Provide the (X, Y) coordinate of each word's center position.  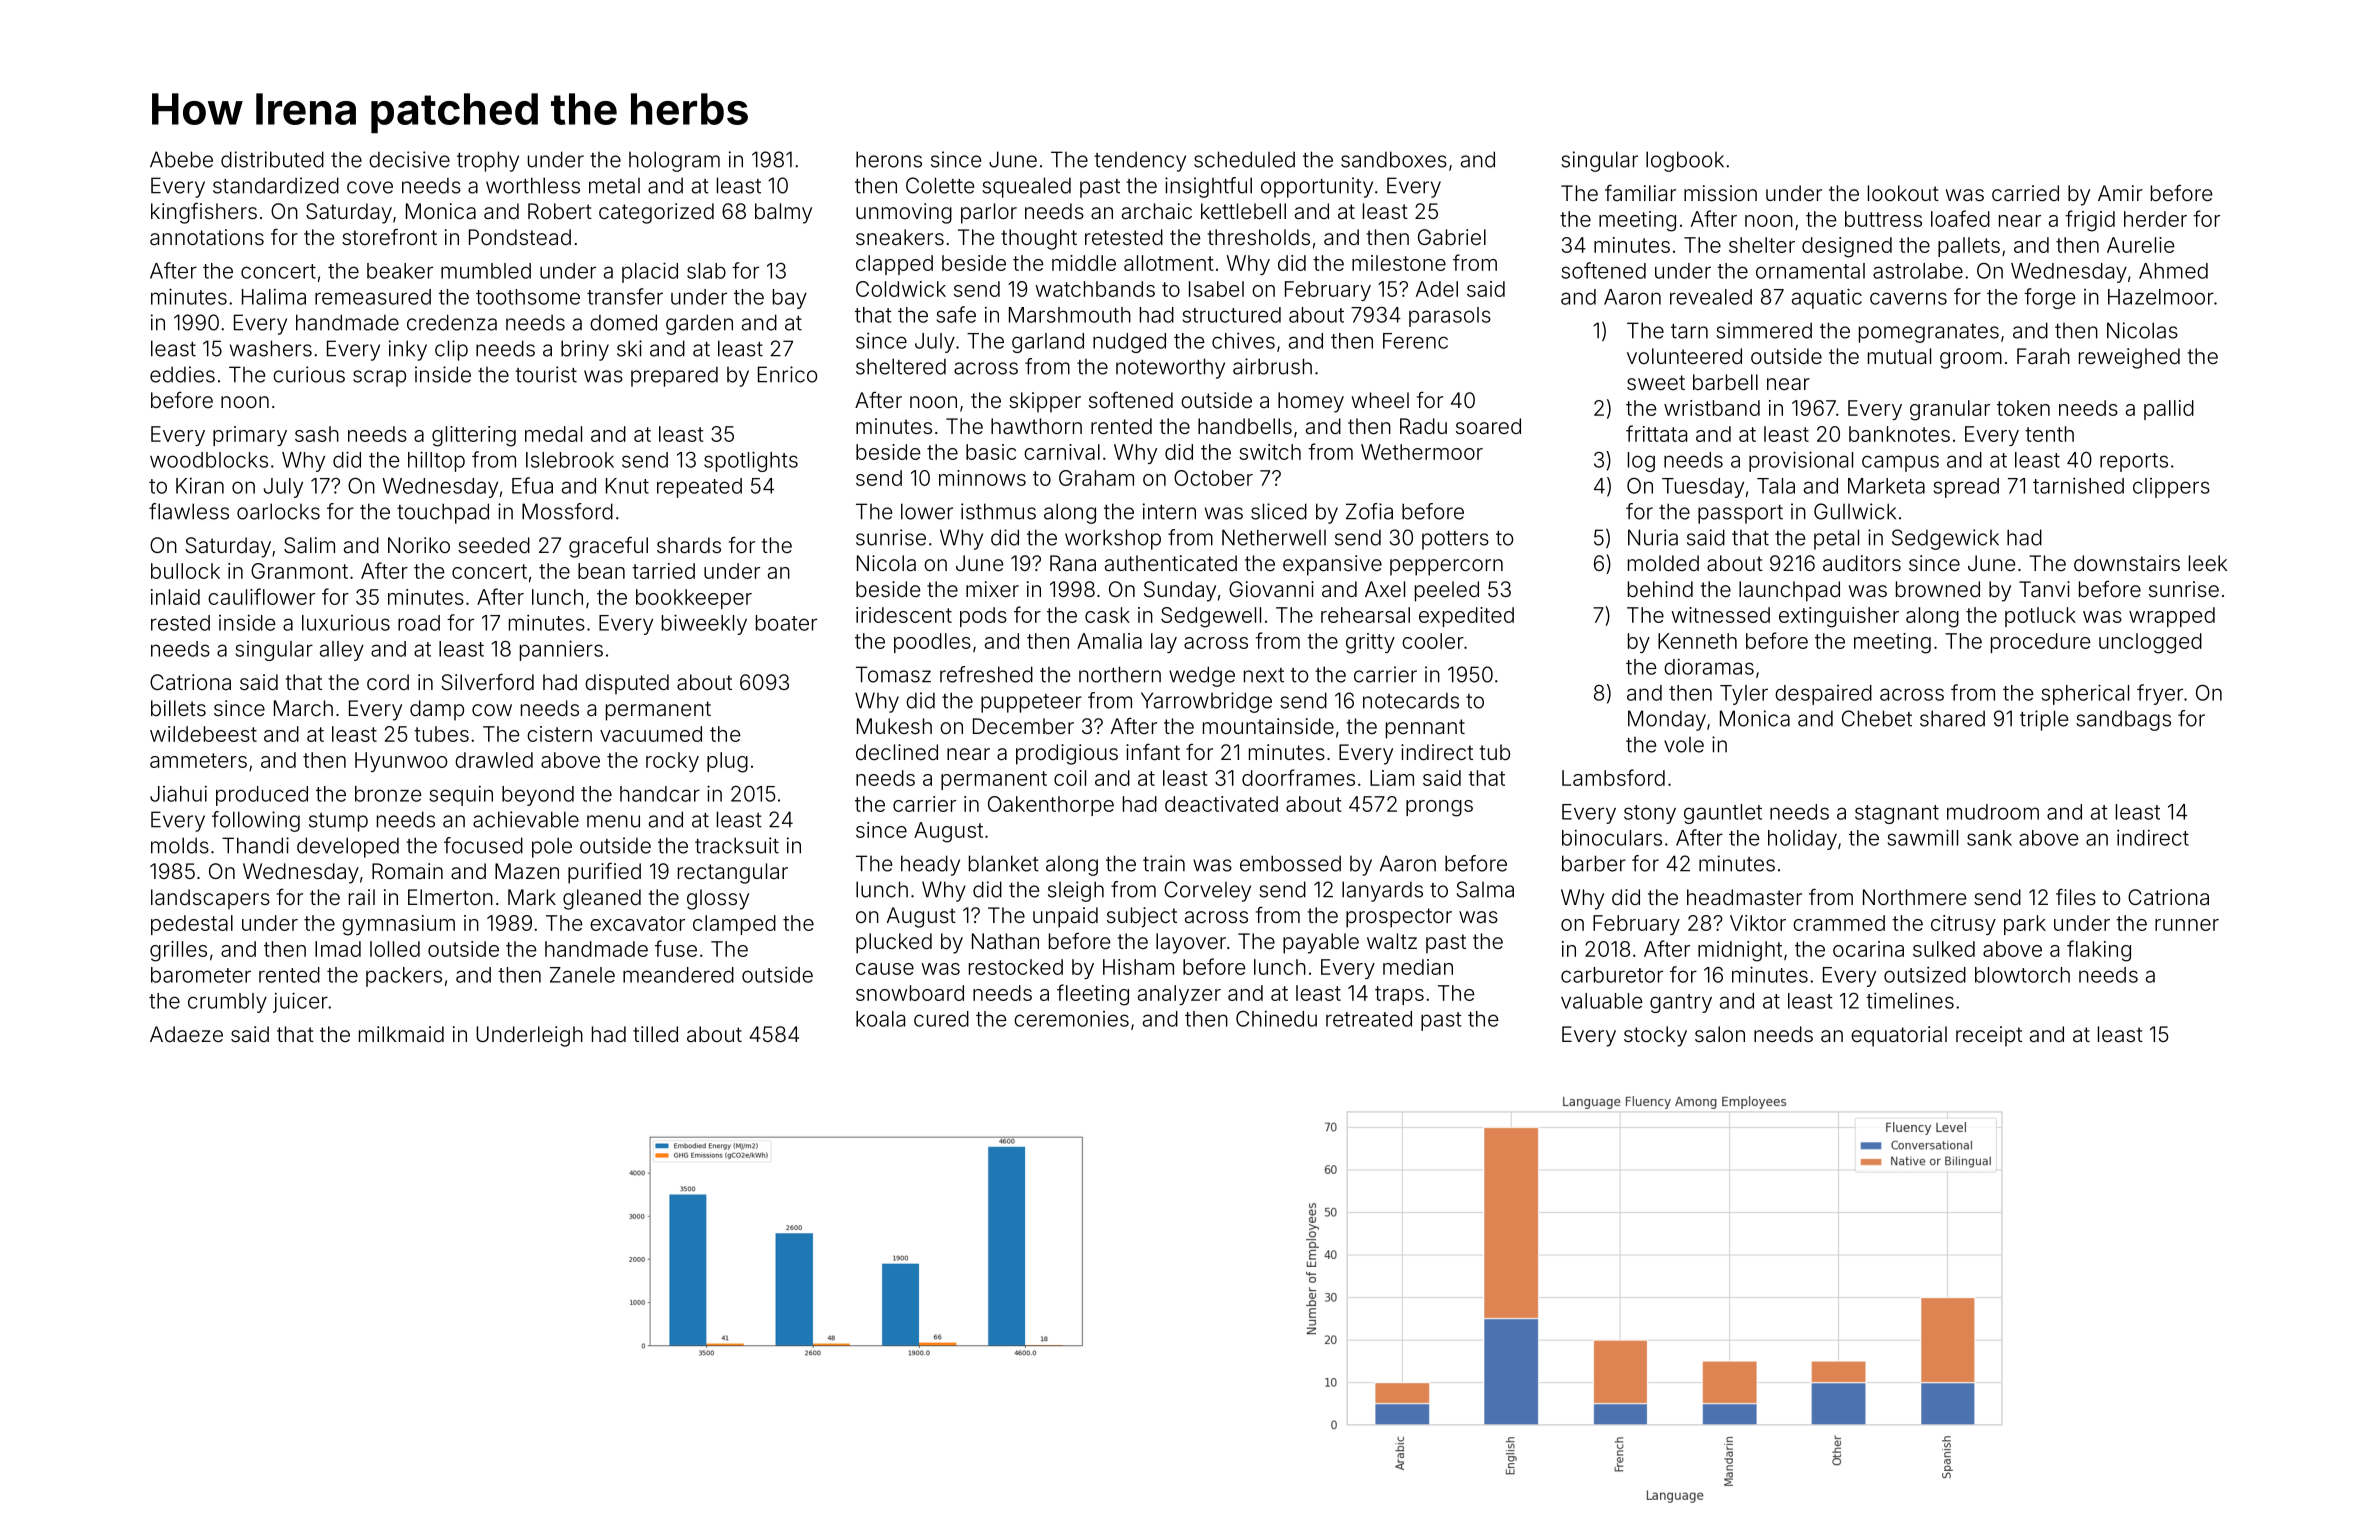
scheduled (1244, 159)
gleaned (602, 899)
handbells (1245, 426)
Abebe (181, 159)
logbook (1685, 161)
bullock (185, 571)
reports (2134, 462)
